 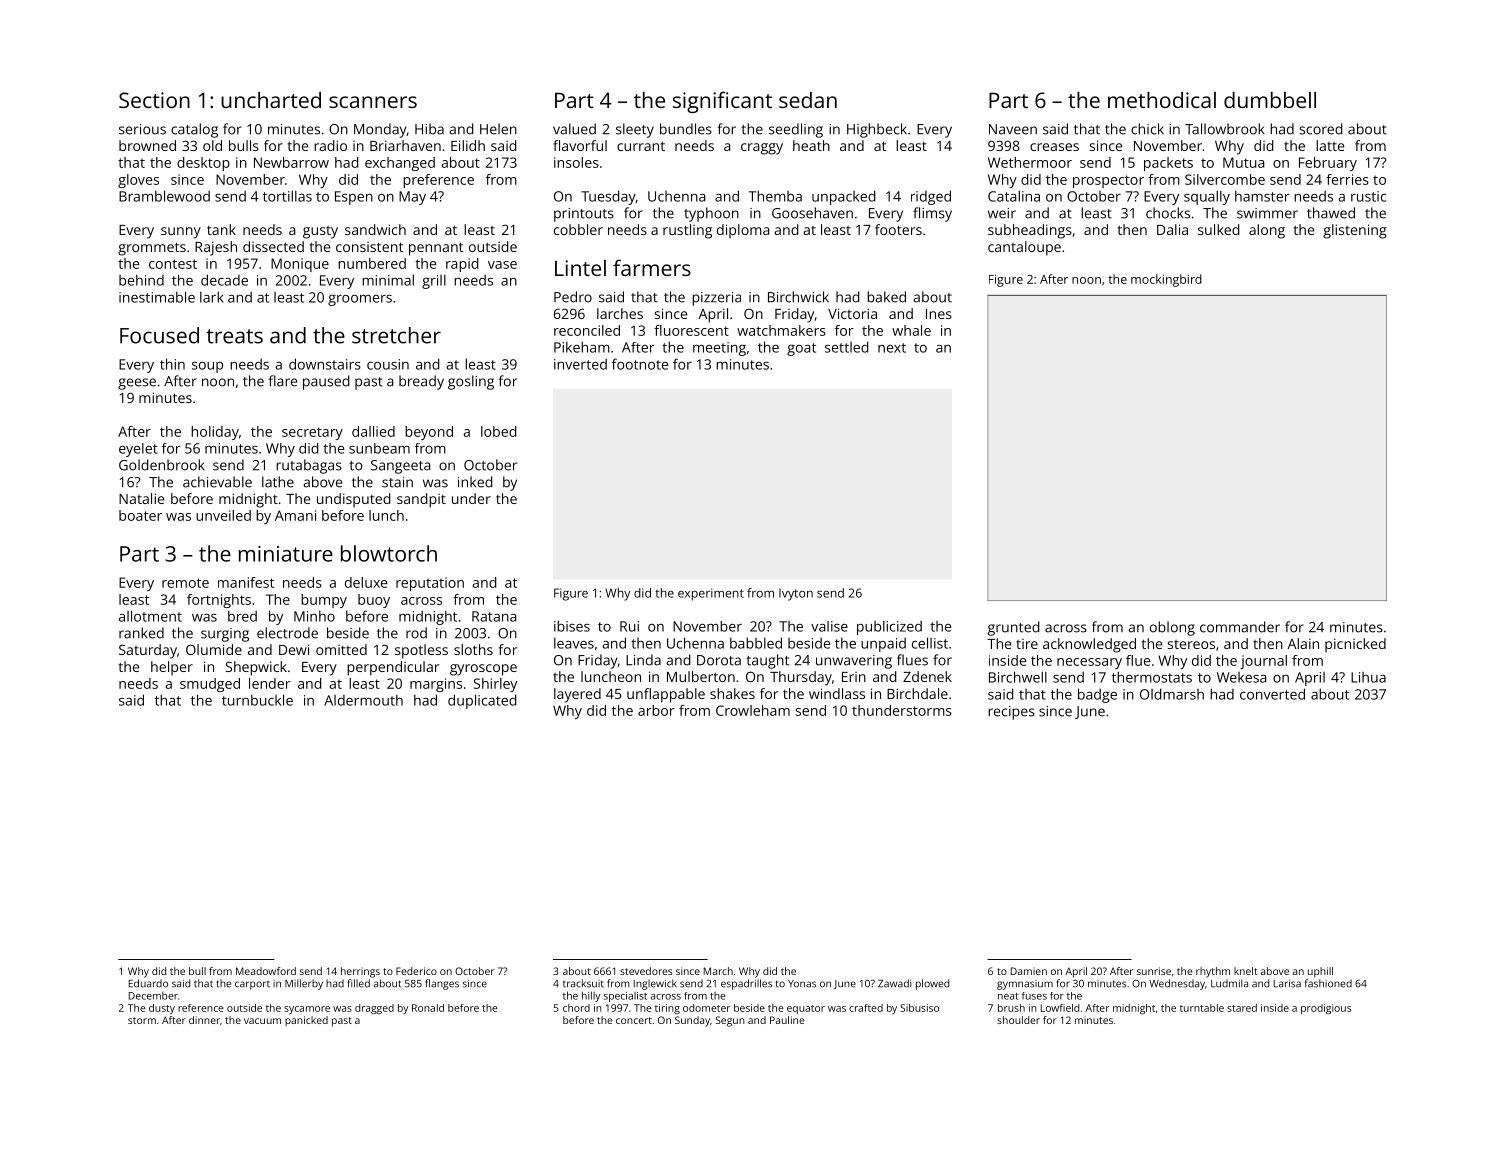 I want to click on Ivyton, so click(x=796, y=595).
